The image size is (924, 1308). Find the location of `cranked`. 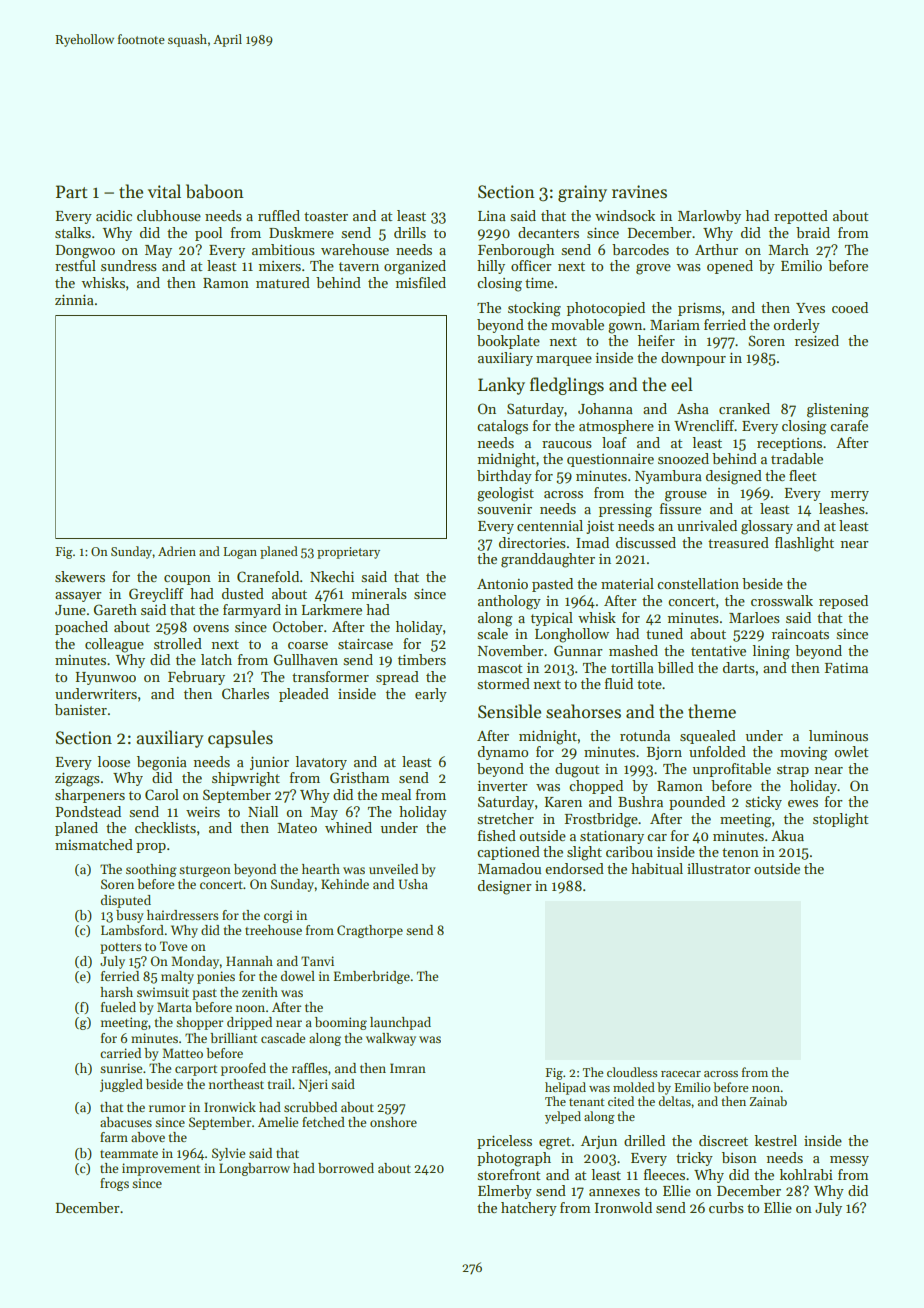

cranked is located at coordinates (744, 408).
